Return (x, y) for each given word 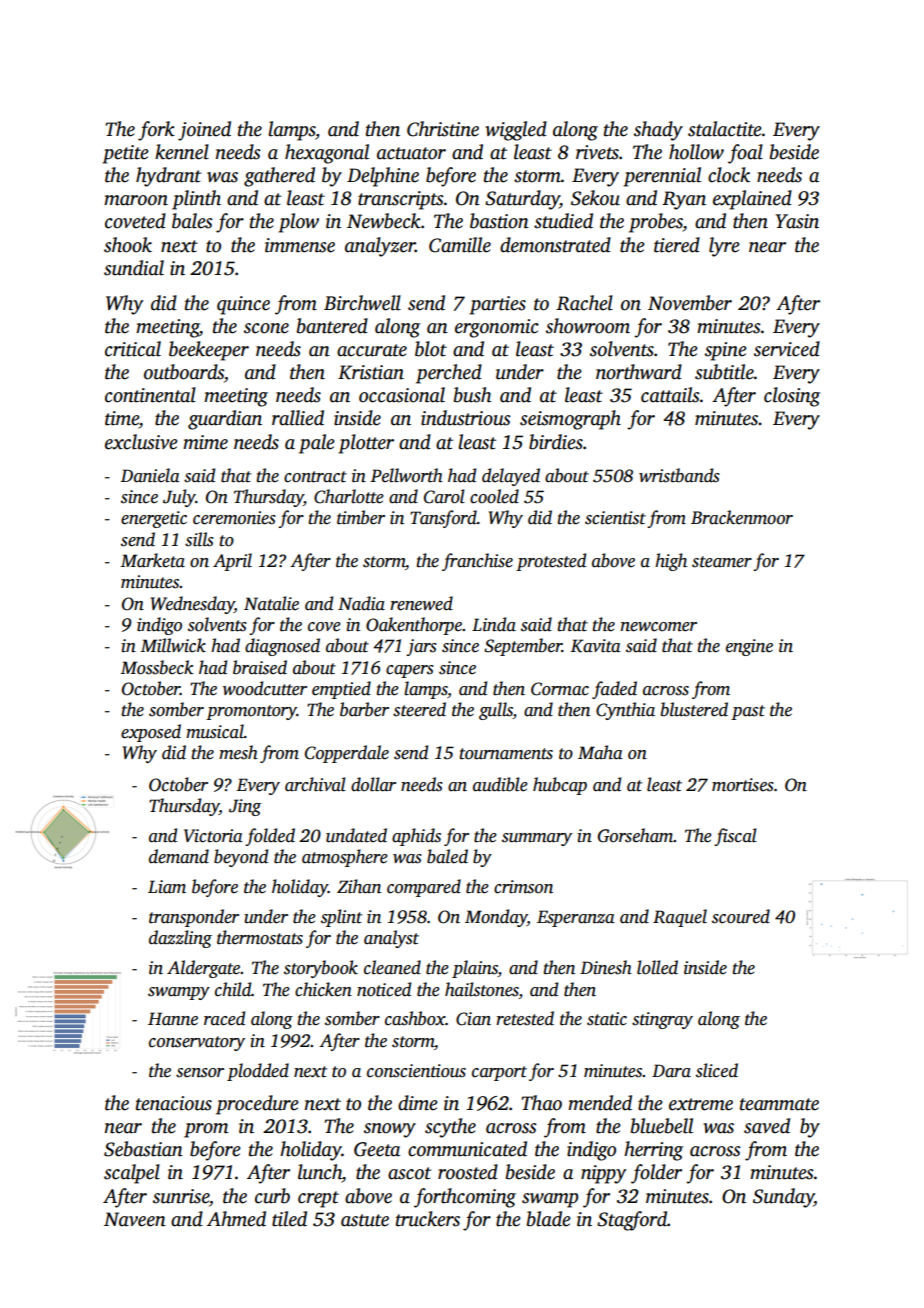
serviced (787, 349)
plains (475, 969)
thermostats (260, 937)
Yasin (797, 221)
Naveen (135, 1219)
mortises (743, 785)
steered (419, 709)
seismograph (570, 420)
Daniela (150, 475)
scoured (741, 916)
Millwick (173, 645)
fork (156, 131)
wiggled (516, 131)
